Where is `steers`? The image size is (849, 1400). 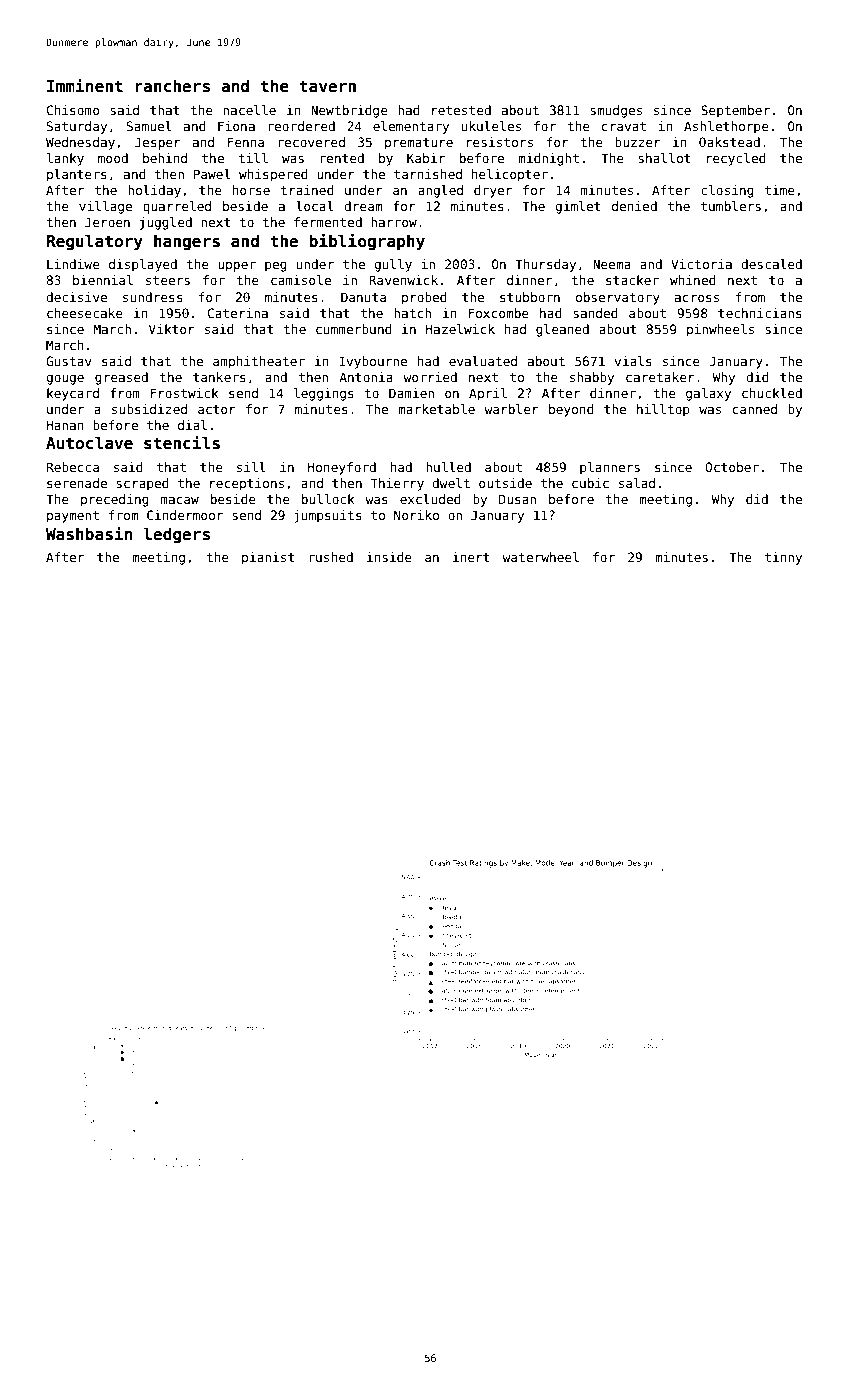
steers is located at coordinates (168, 280).
